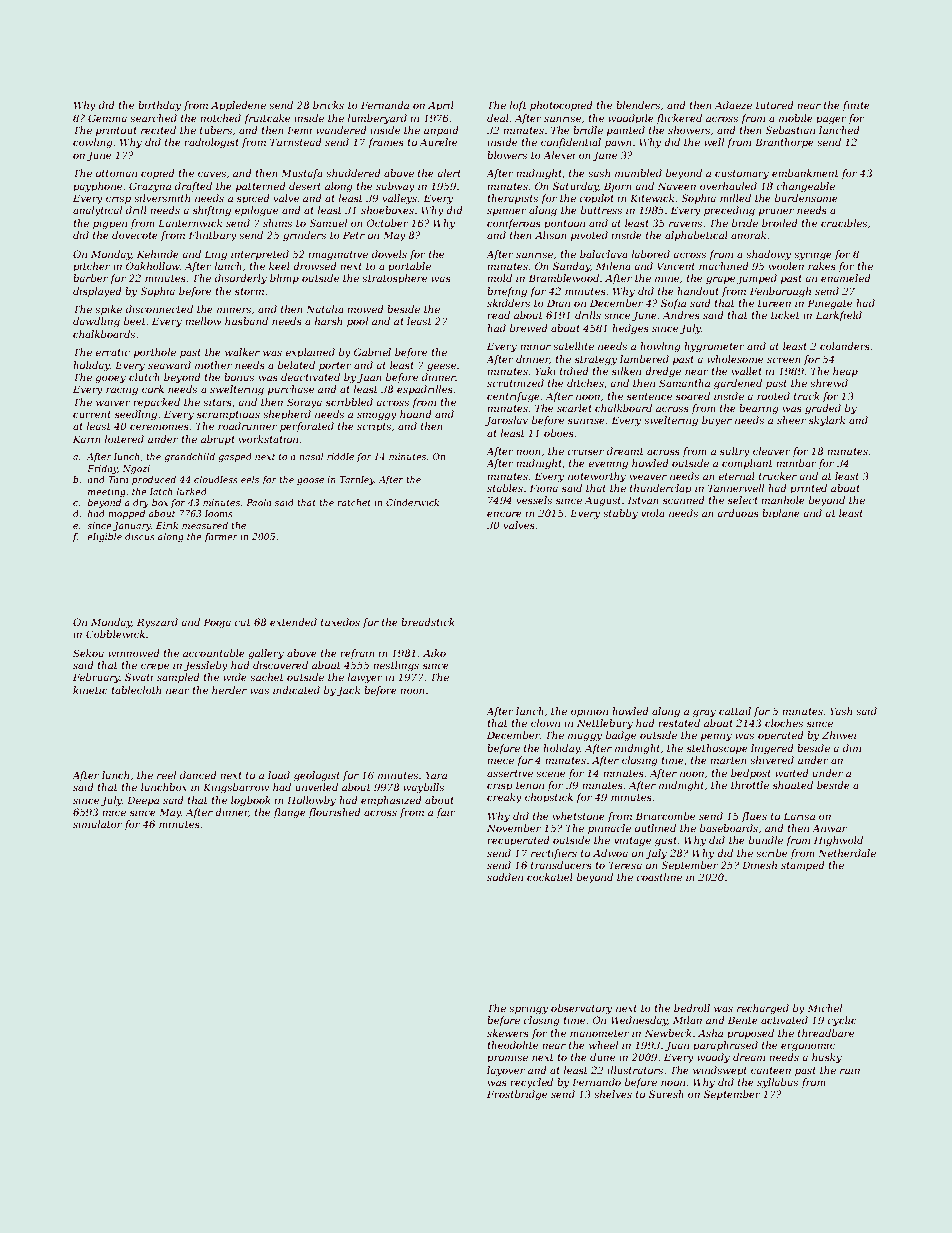 This screenshot has width=952, height=1233. I want to click on Netherdale, so click(847, 853).
